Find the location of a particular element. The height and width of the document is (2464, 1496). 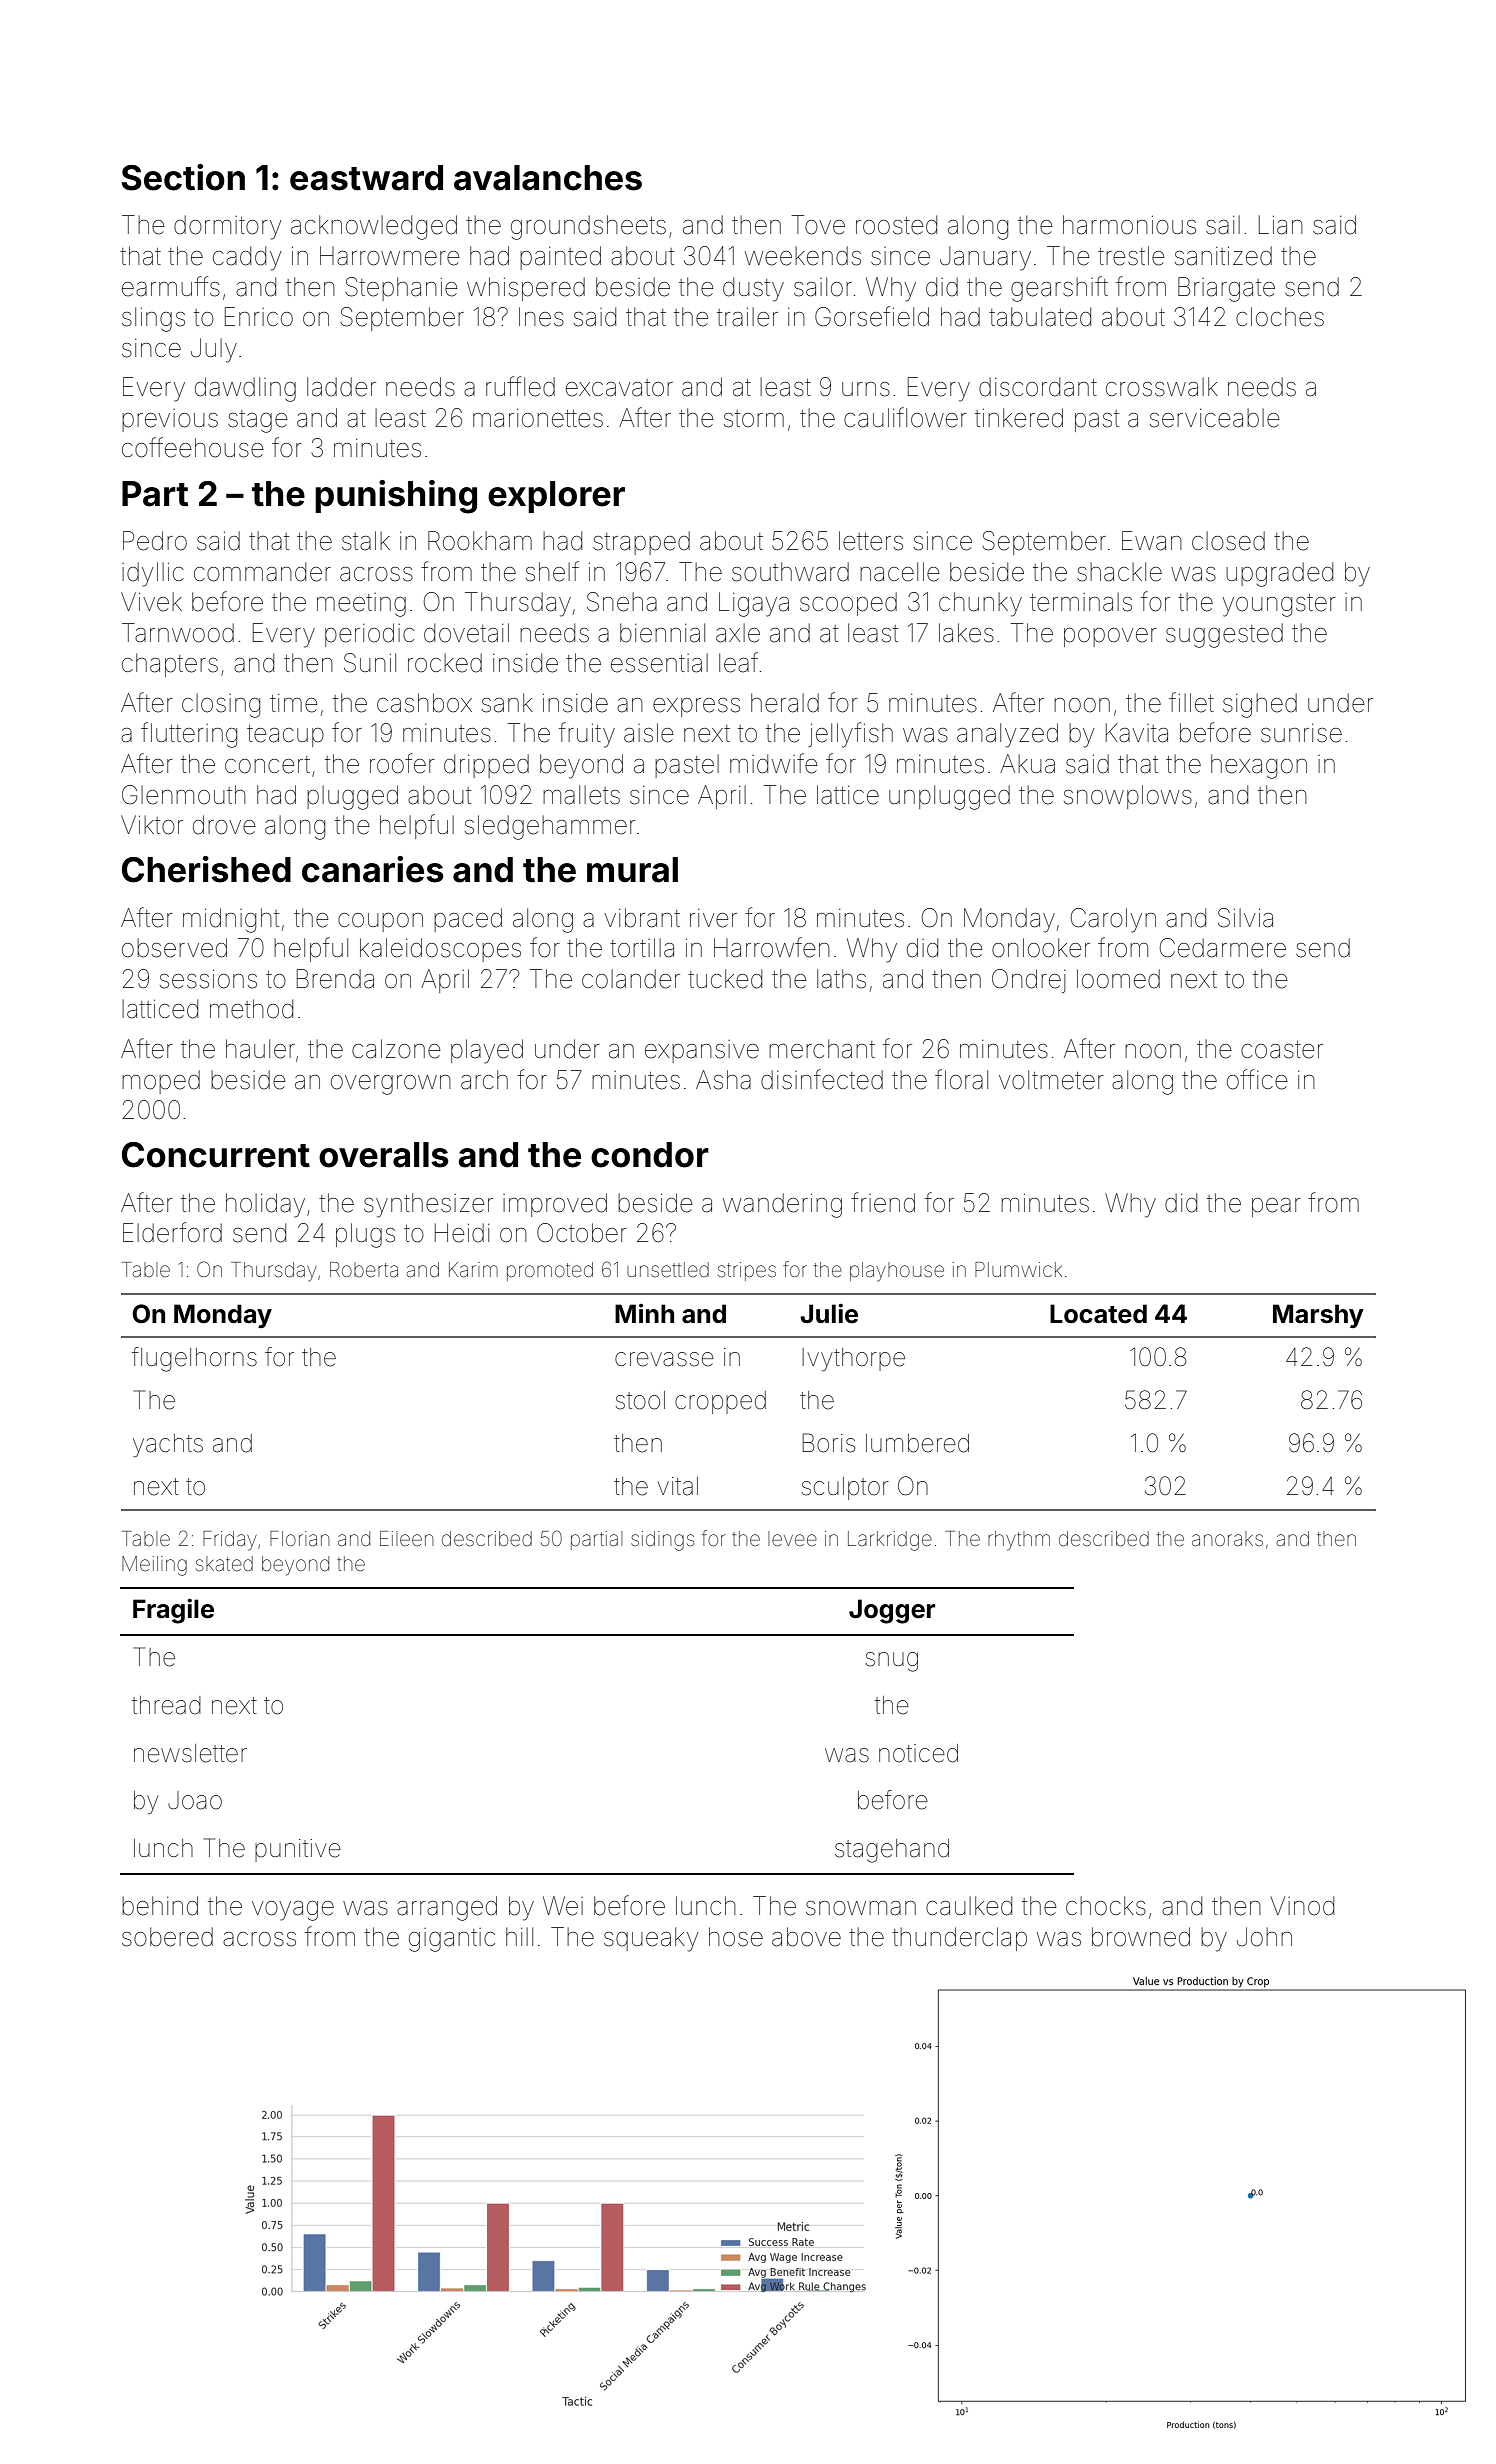

Concurrent is located at coordinates (216, 1155).
